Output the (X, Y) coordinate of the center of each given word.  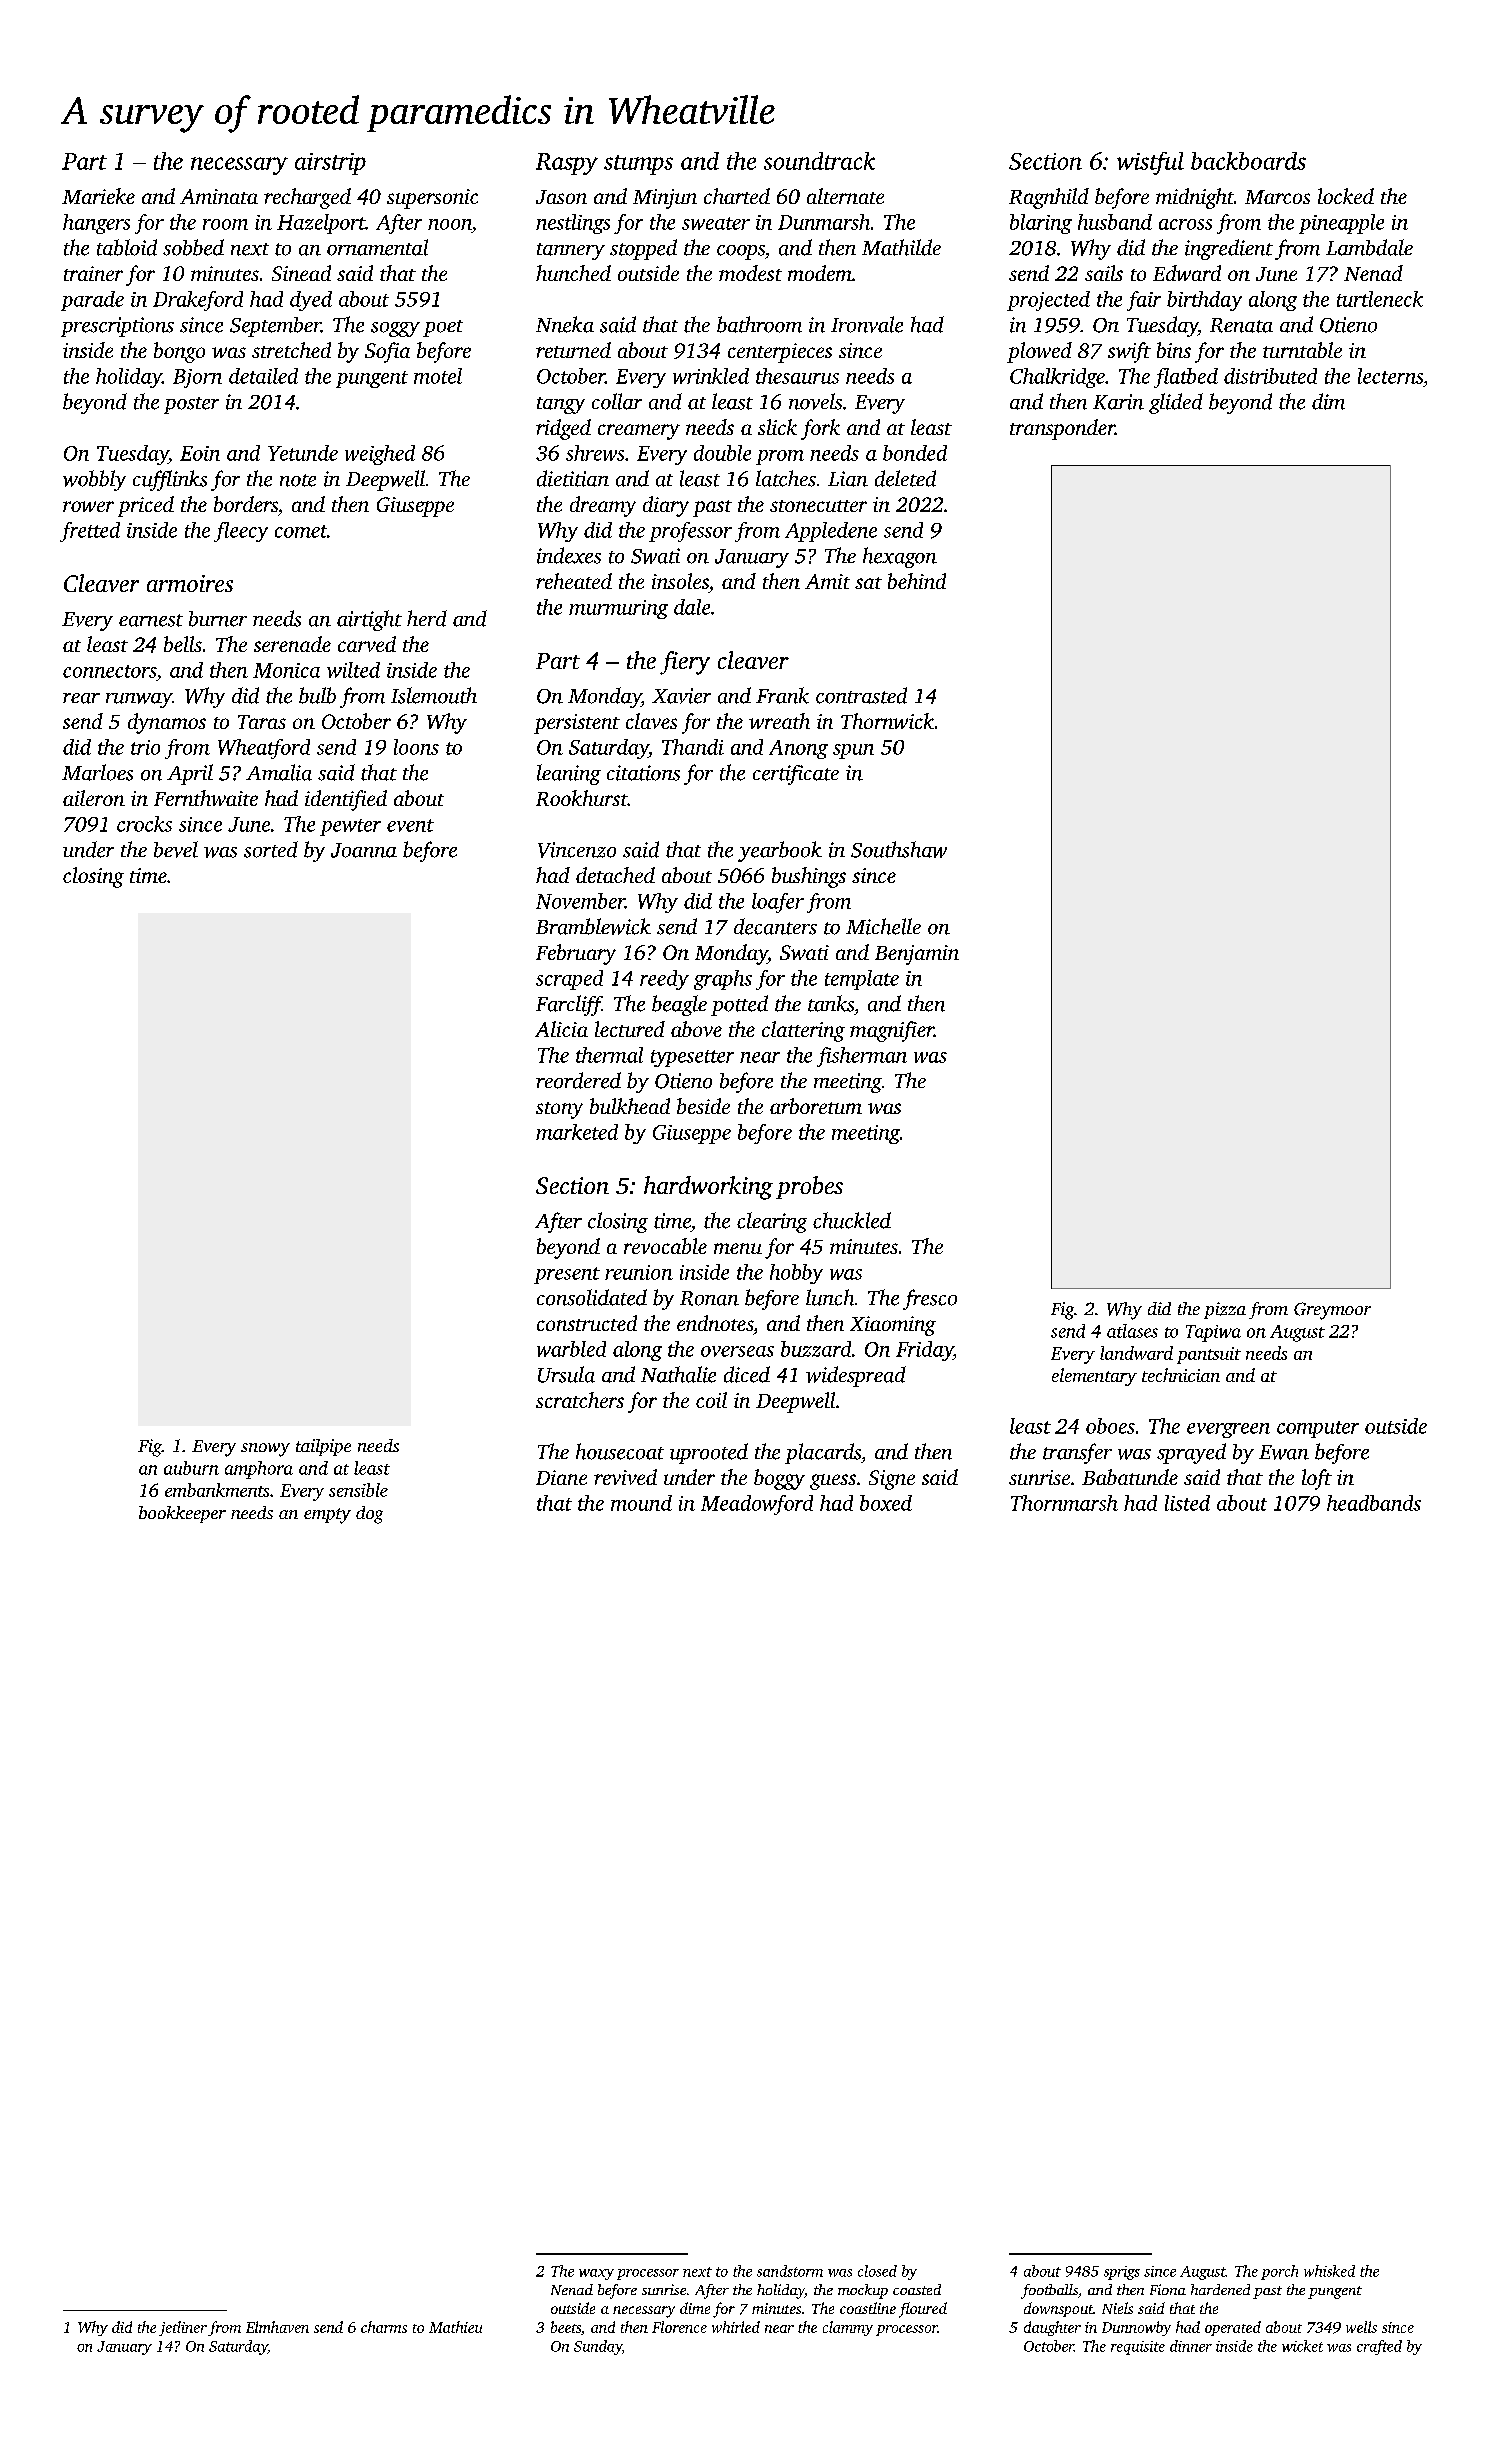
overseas (737, 1351)
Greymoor (1332, 1311)
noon (450, 224)
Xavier (681, 696)
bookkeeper (182, 1514)
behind (917, 581)
